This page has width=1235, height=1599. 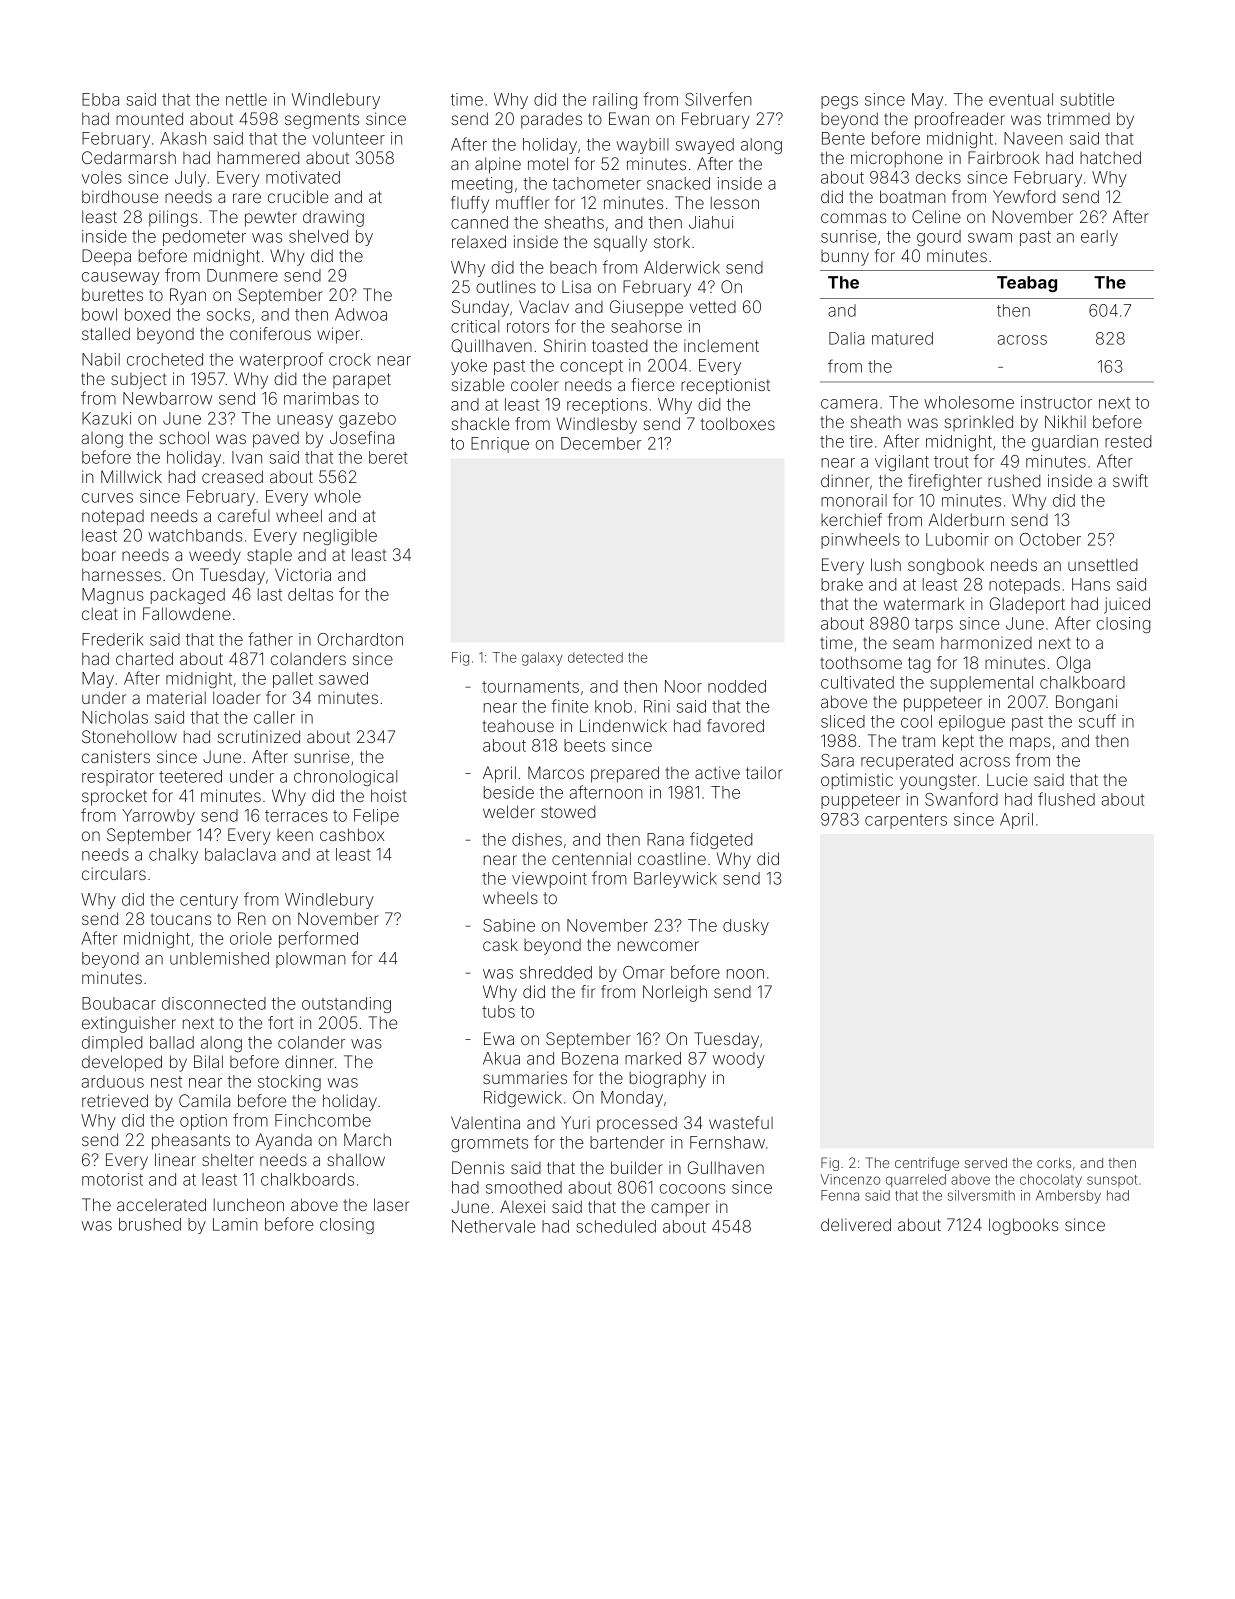 What do you see at coordinates (500, 445) in the page?
I see `Enrique` at bounding box center [500, 445].
